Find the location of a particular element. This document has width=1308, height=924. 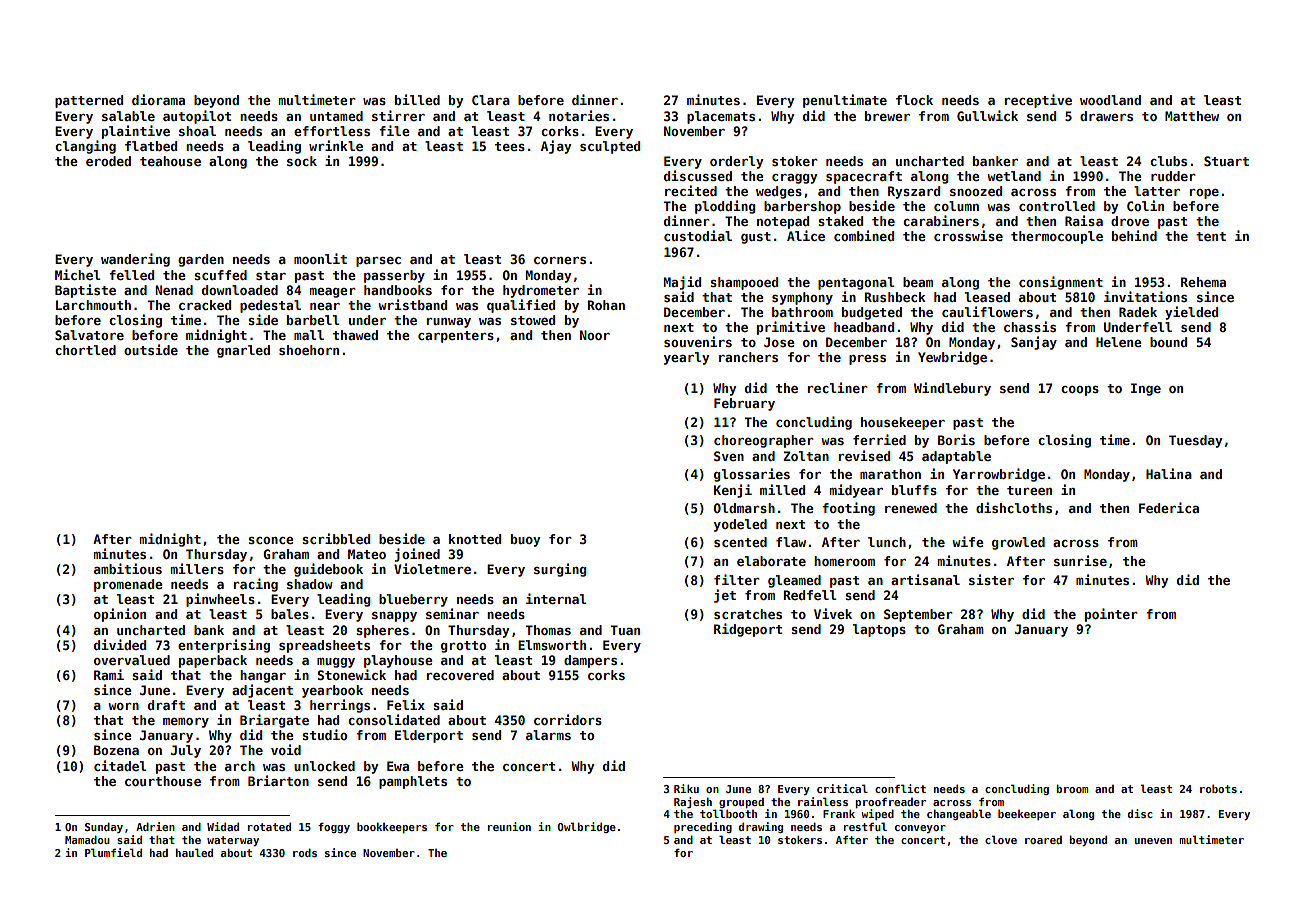

Tuesday is located at coordinates (1196, 441).
